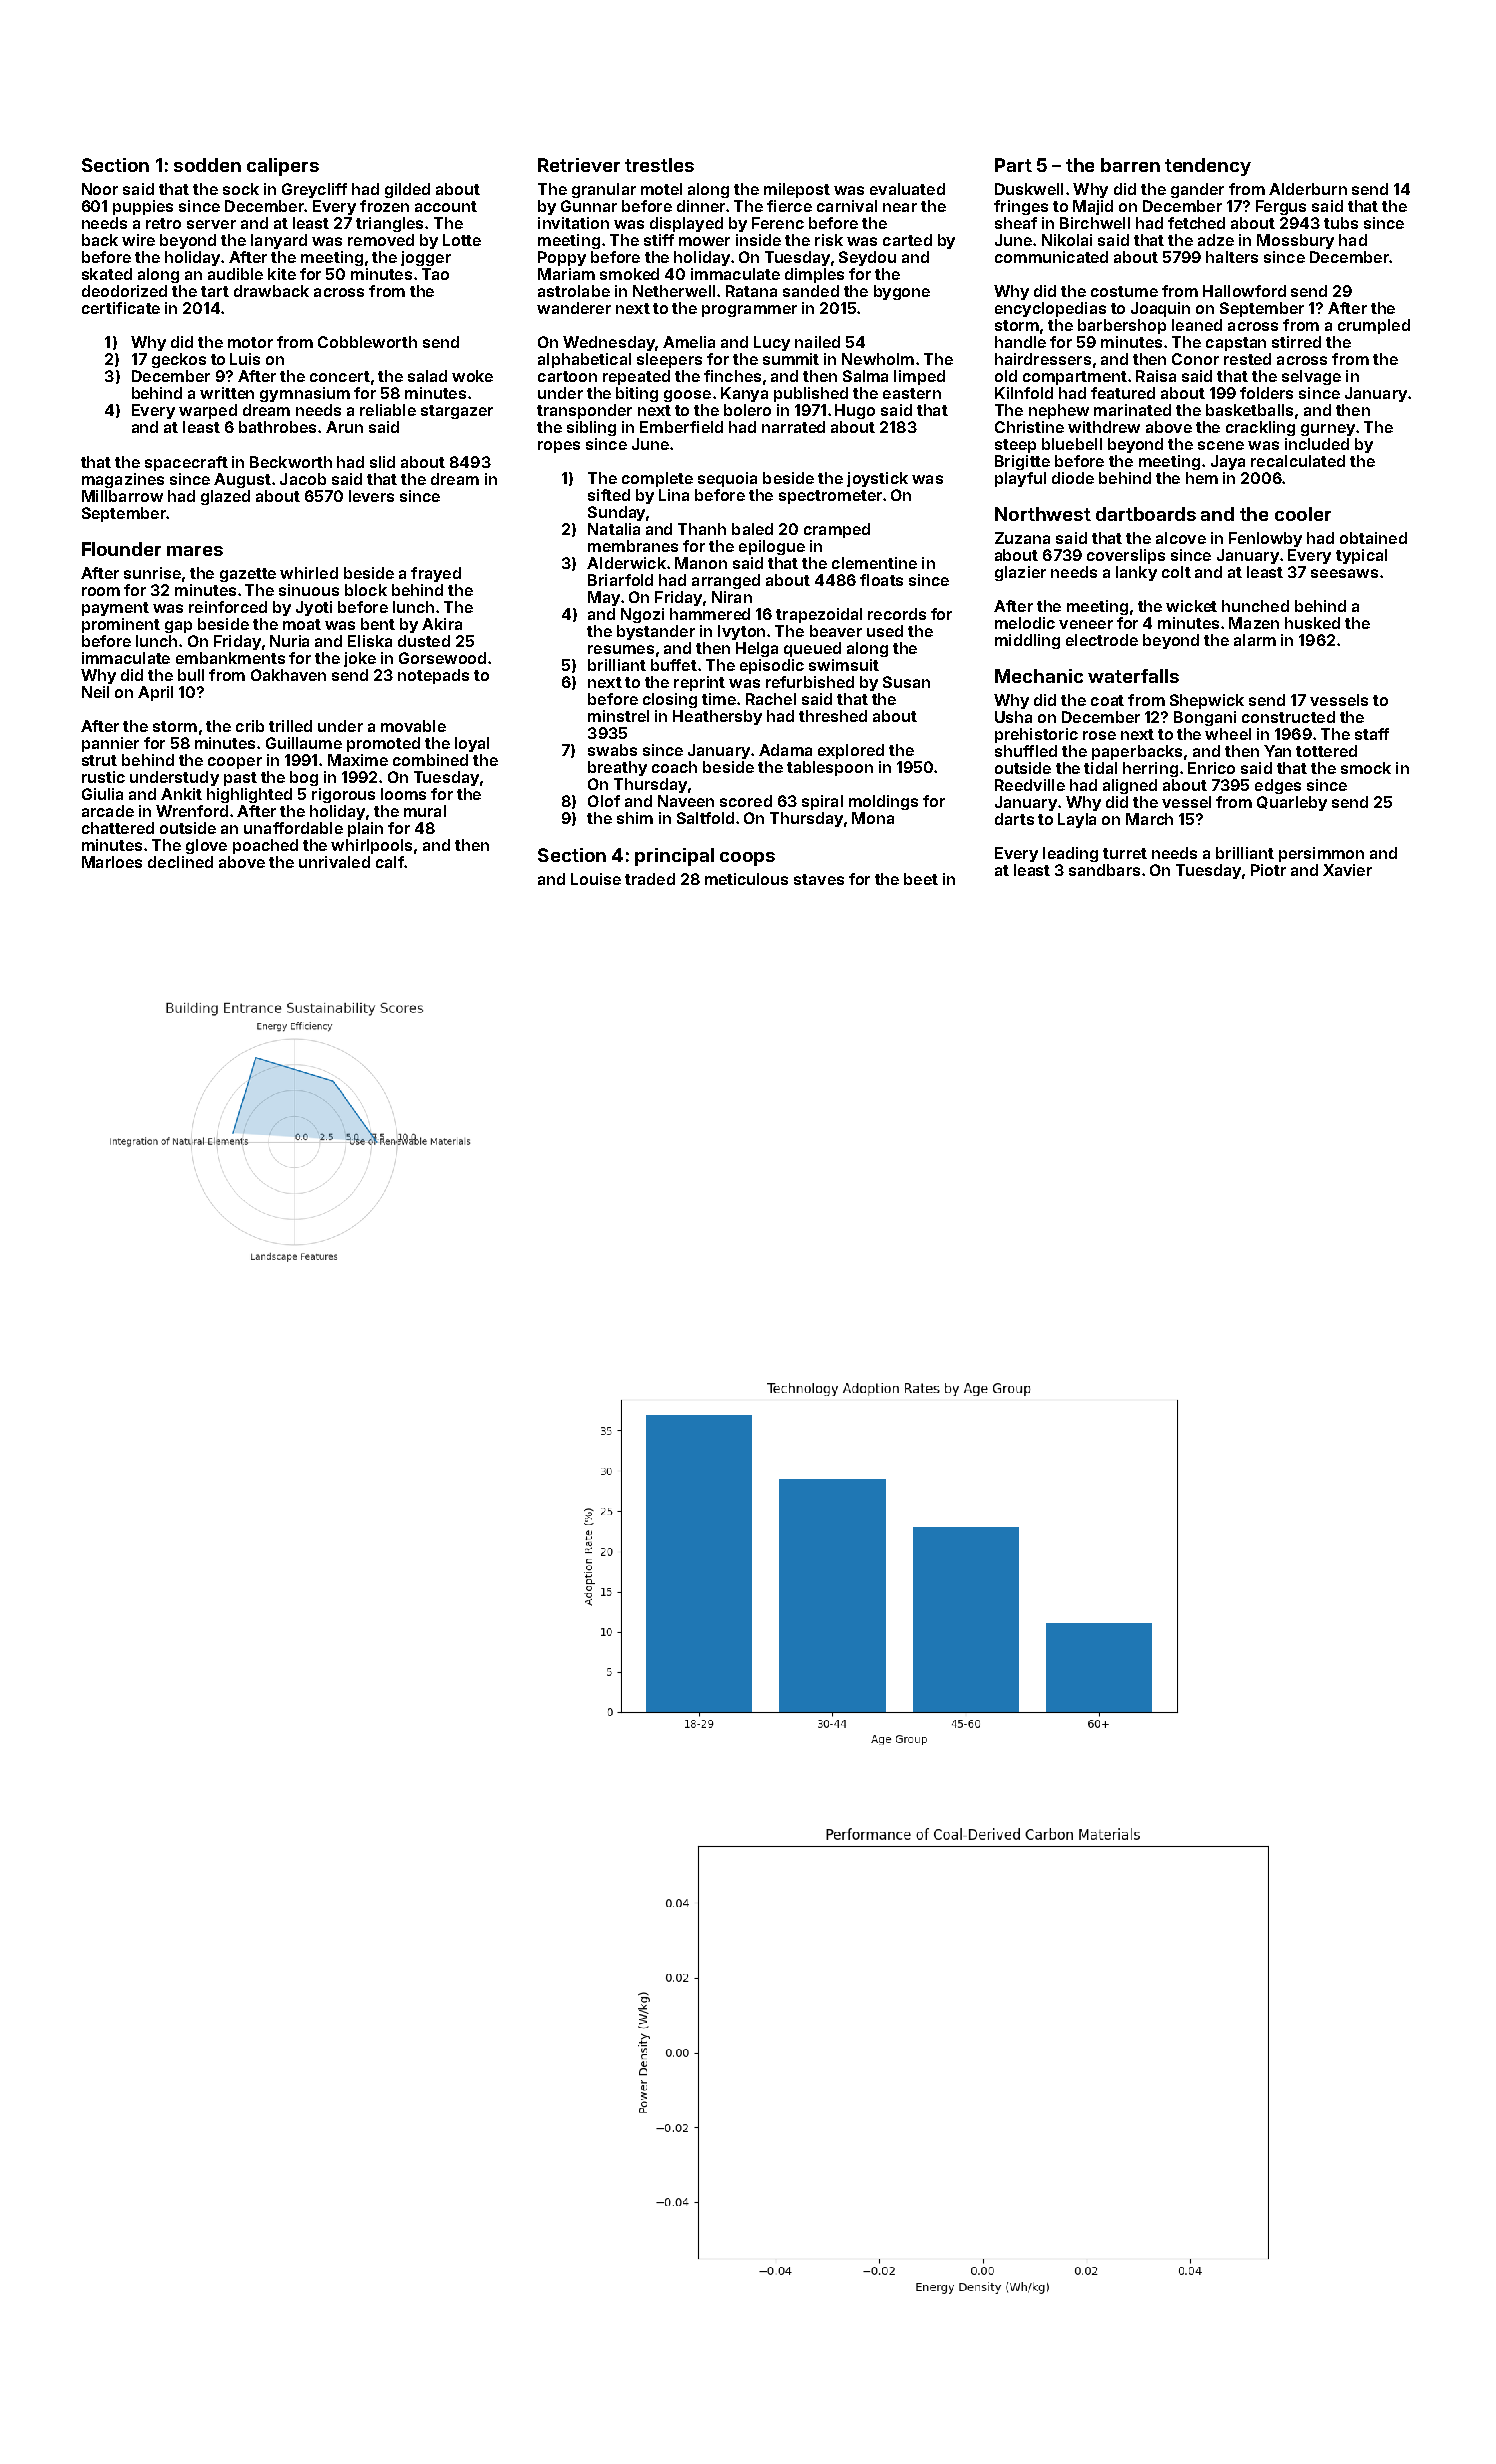 The height and width of the image is (2464, 1496). What do you see at coordinates (1303, 514) in the image?
I see `cooler` at bounding box center [1303, 514].
